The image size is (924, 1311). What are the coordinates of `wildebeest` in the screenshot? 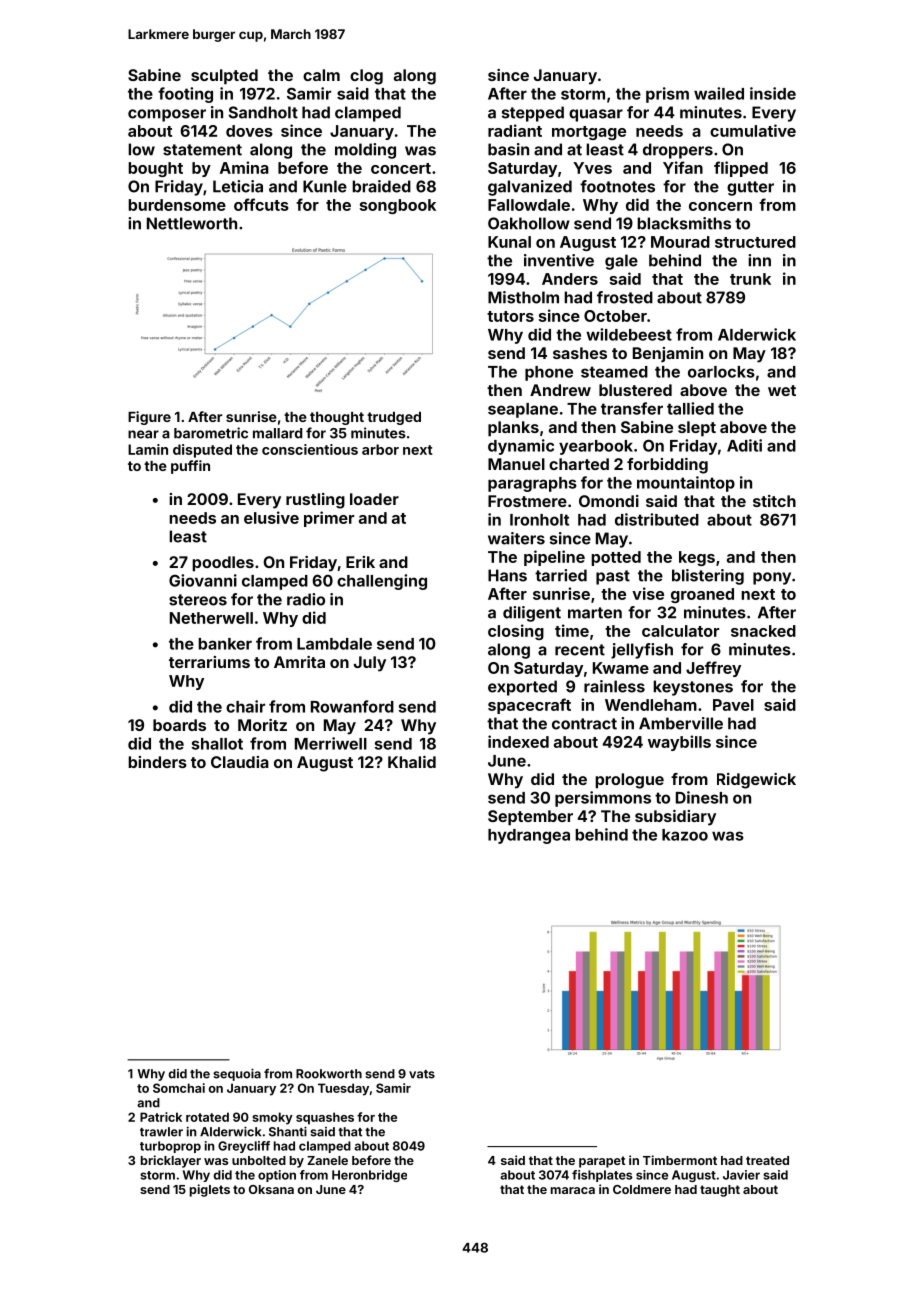 It's located at (629, 334).
